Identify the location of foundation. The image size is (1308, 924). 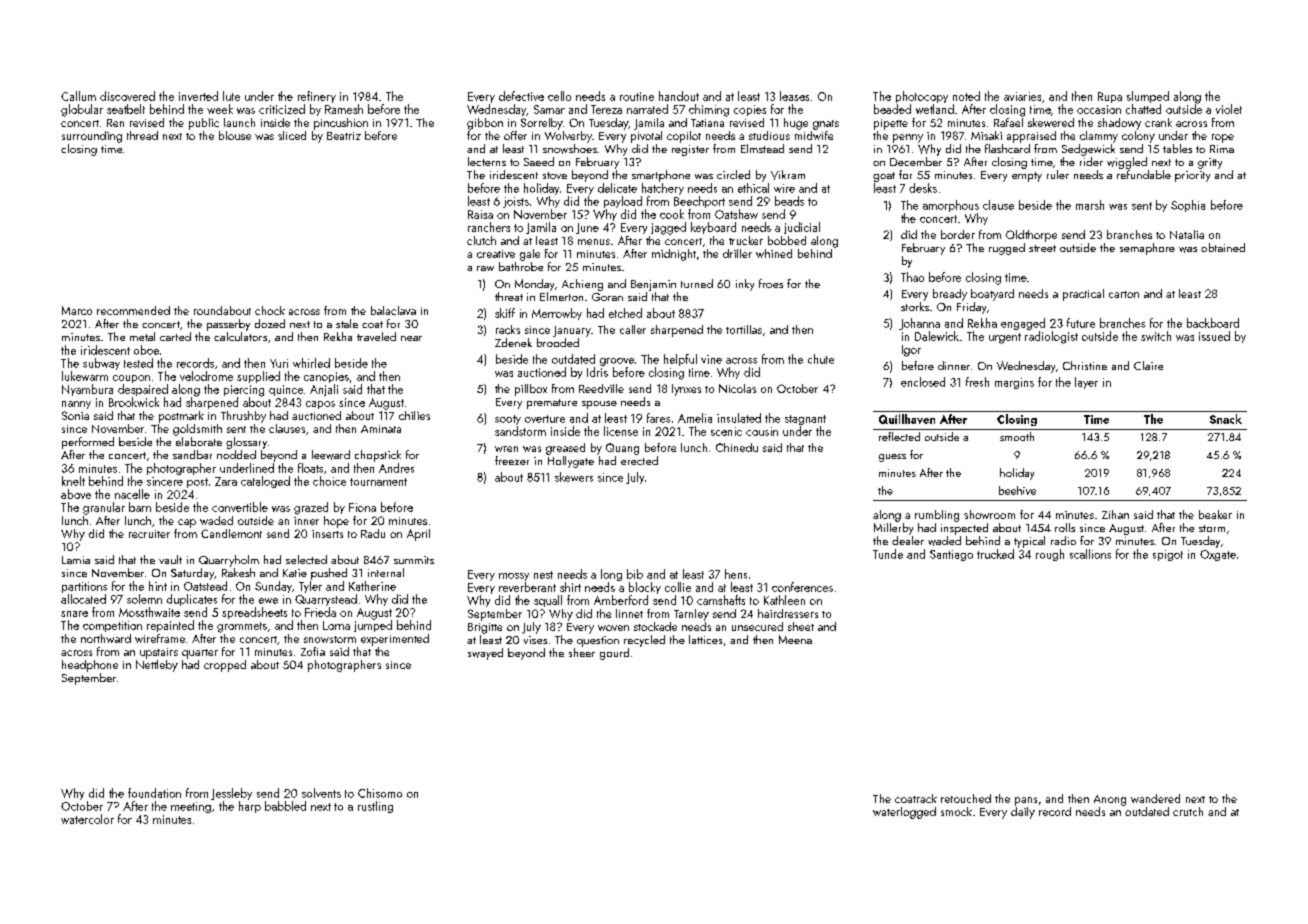
(154, 793).
